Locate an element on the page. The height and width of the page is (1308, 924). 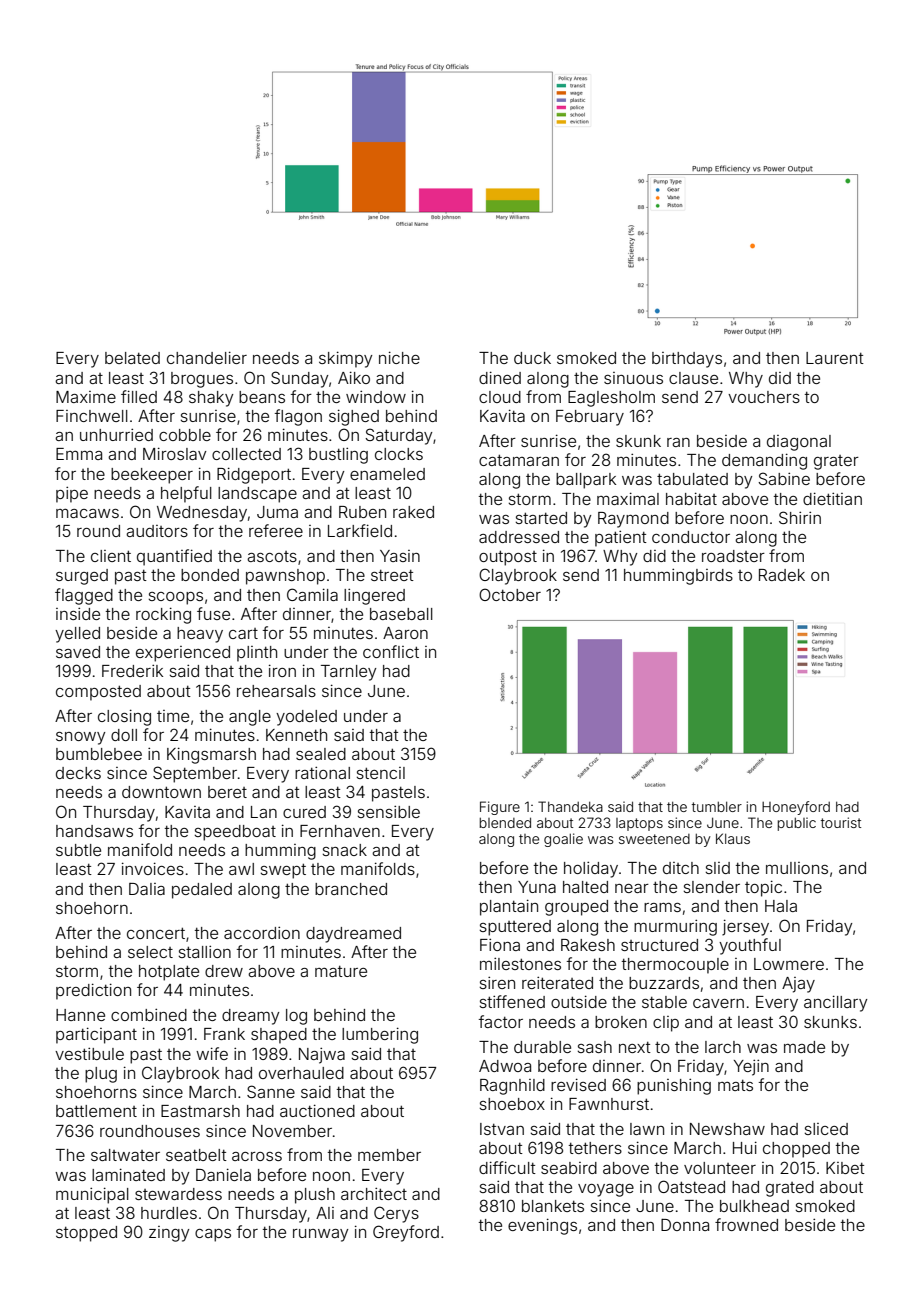
started is located at coordinates (541, 518).
